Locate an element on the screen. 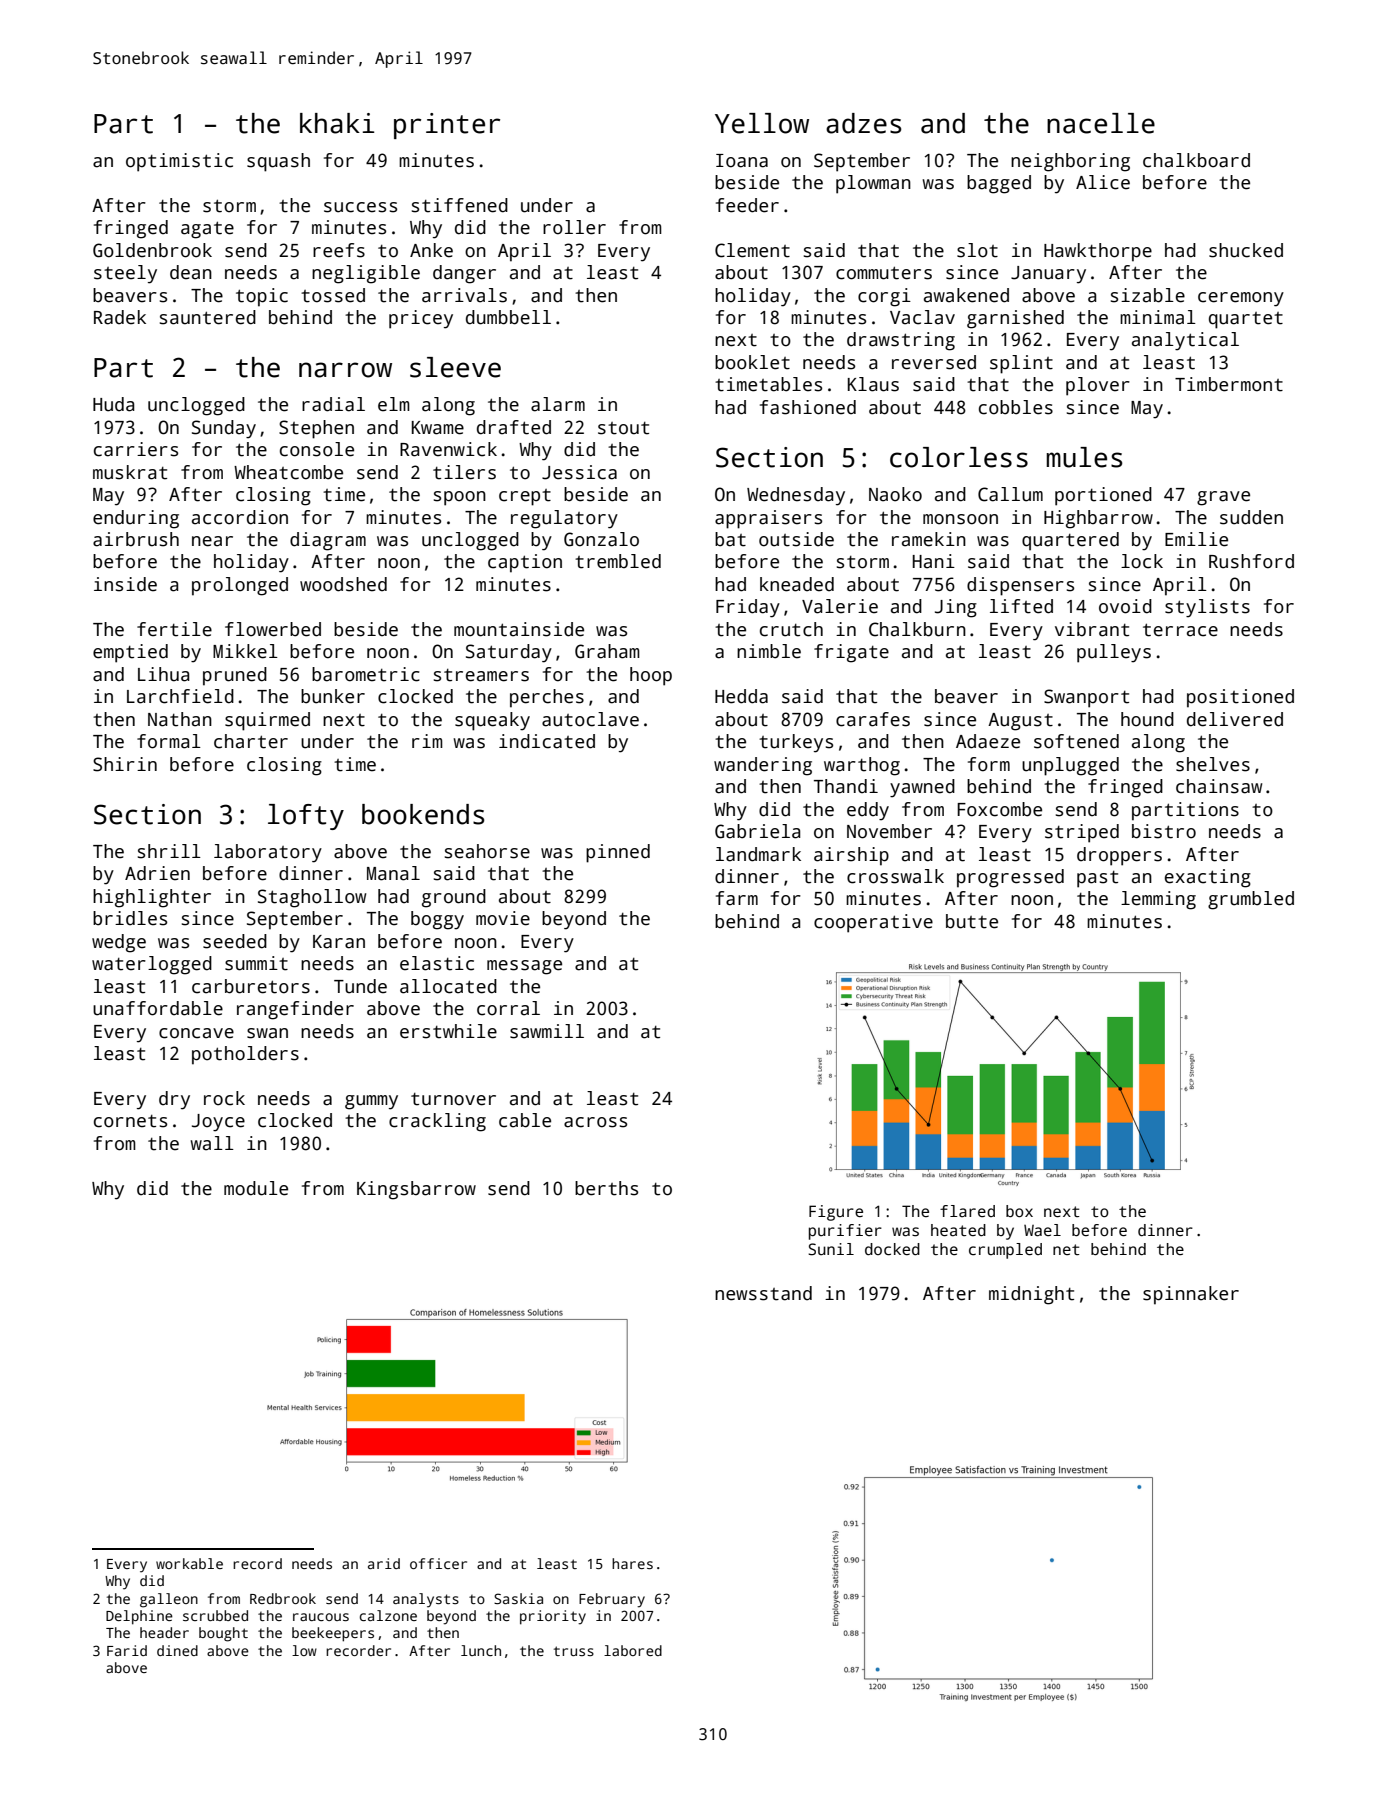 The width and height of the screenshot is (1397, 1808). lofty is located at coordinates (306, 817).
